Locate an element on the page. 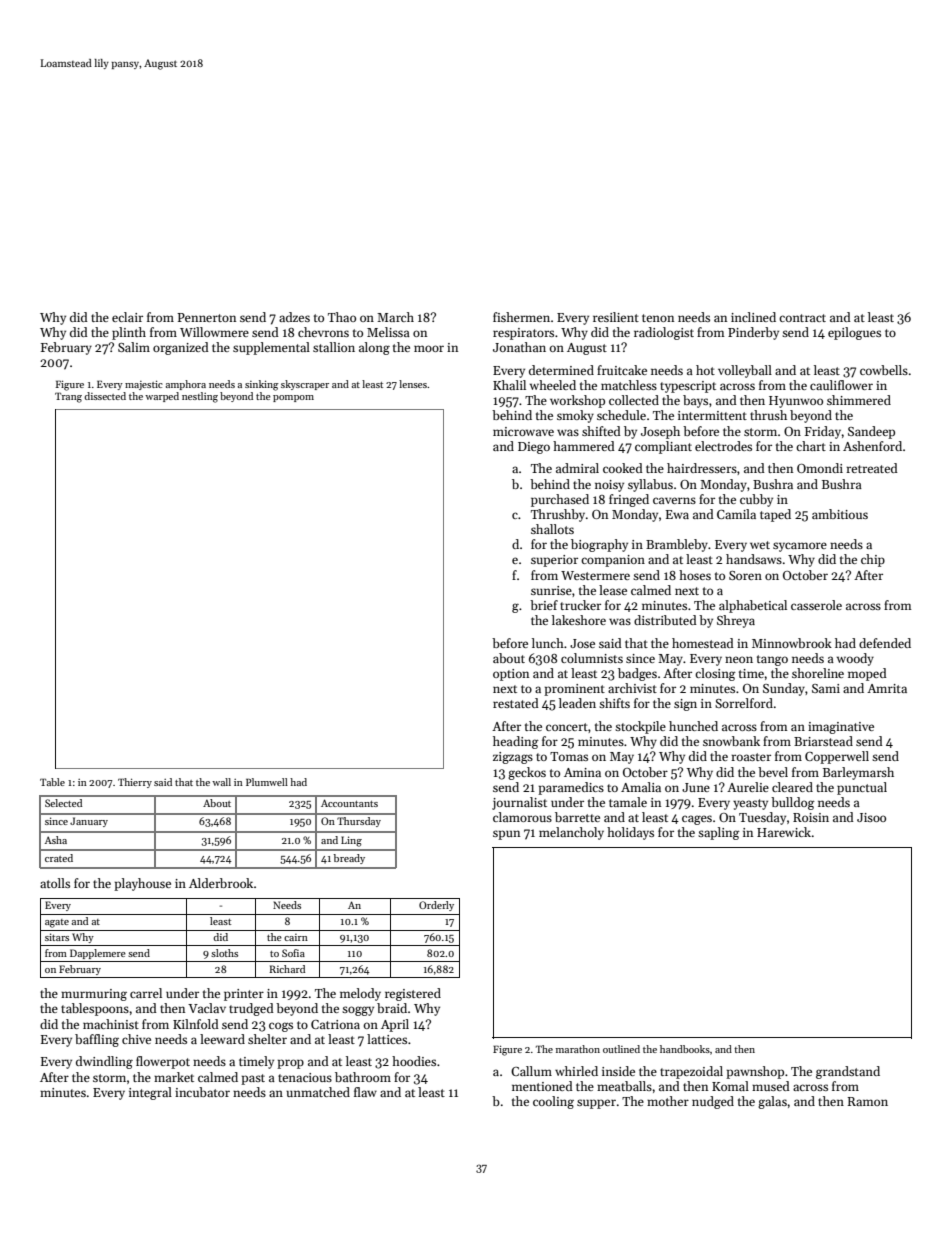 The height and width of the document is (1233, 952). woody is located at coordinates (855, 659).
